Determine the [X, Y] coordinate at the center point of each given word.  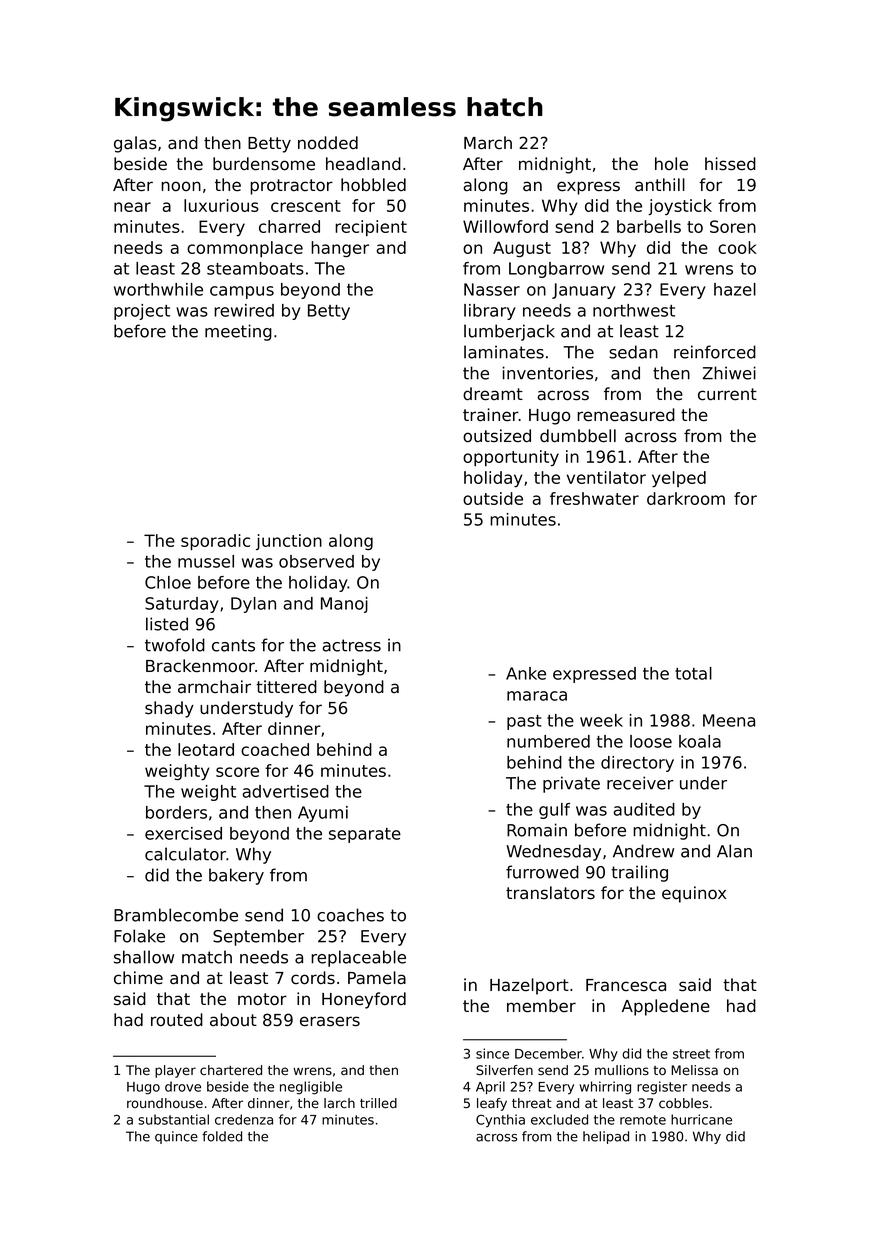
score [237, 772]
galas [135, 144]
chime [138, 978]
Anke [526, 673]
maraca [537, 696]
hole [671, 164]
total [693, 673]
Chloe [168, 582]
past [524, 722]
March [488, 143]
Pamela [377, 978]
